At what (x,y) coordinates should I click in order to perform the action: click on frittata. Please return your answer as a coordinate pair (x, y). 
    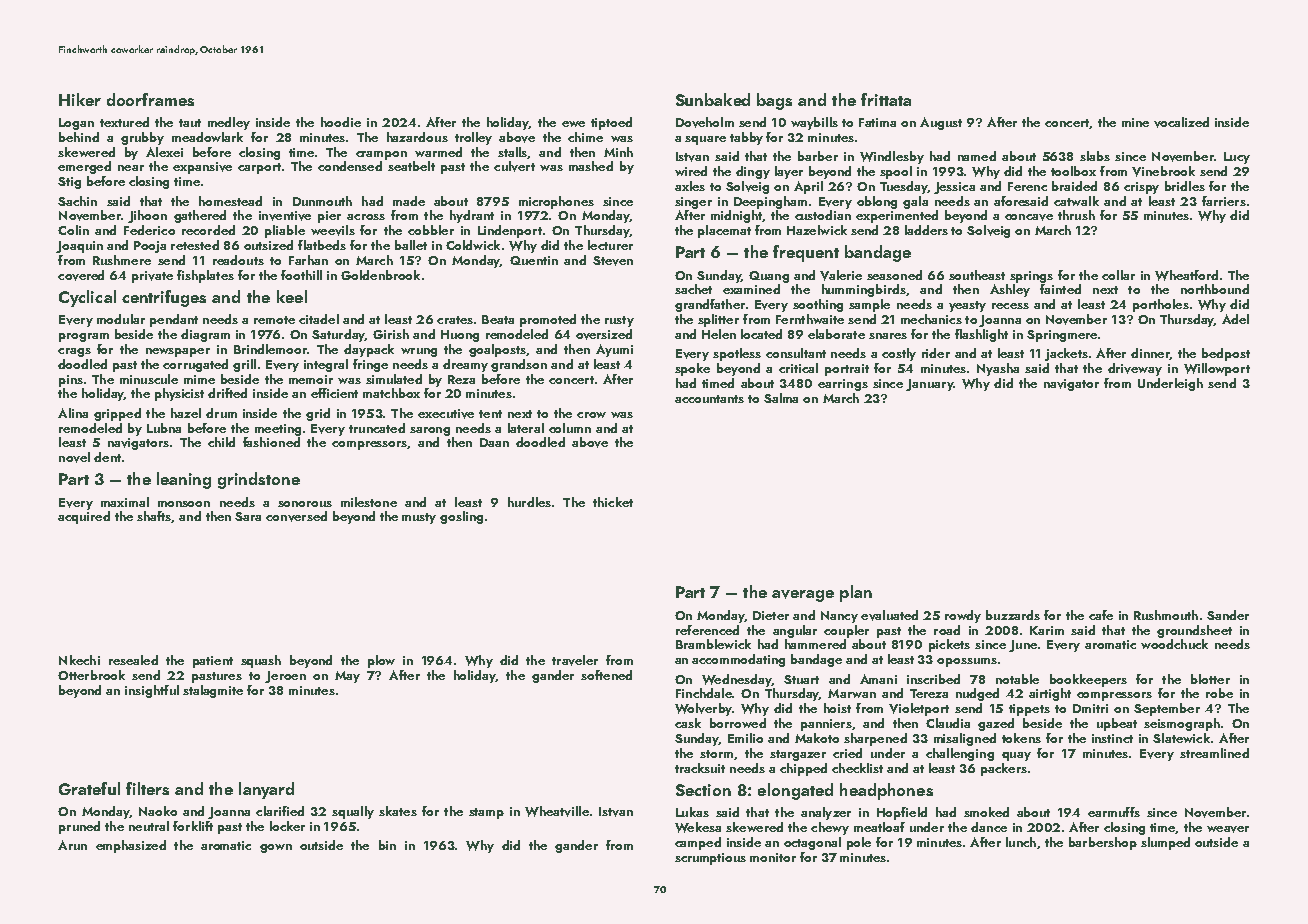
    Looking at the image, I should click on (886, 99).
